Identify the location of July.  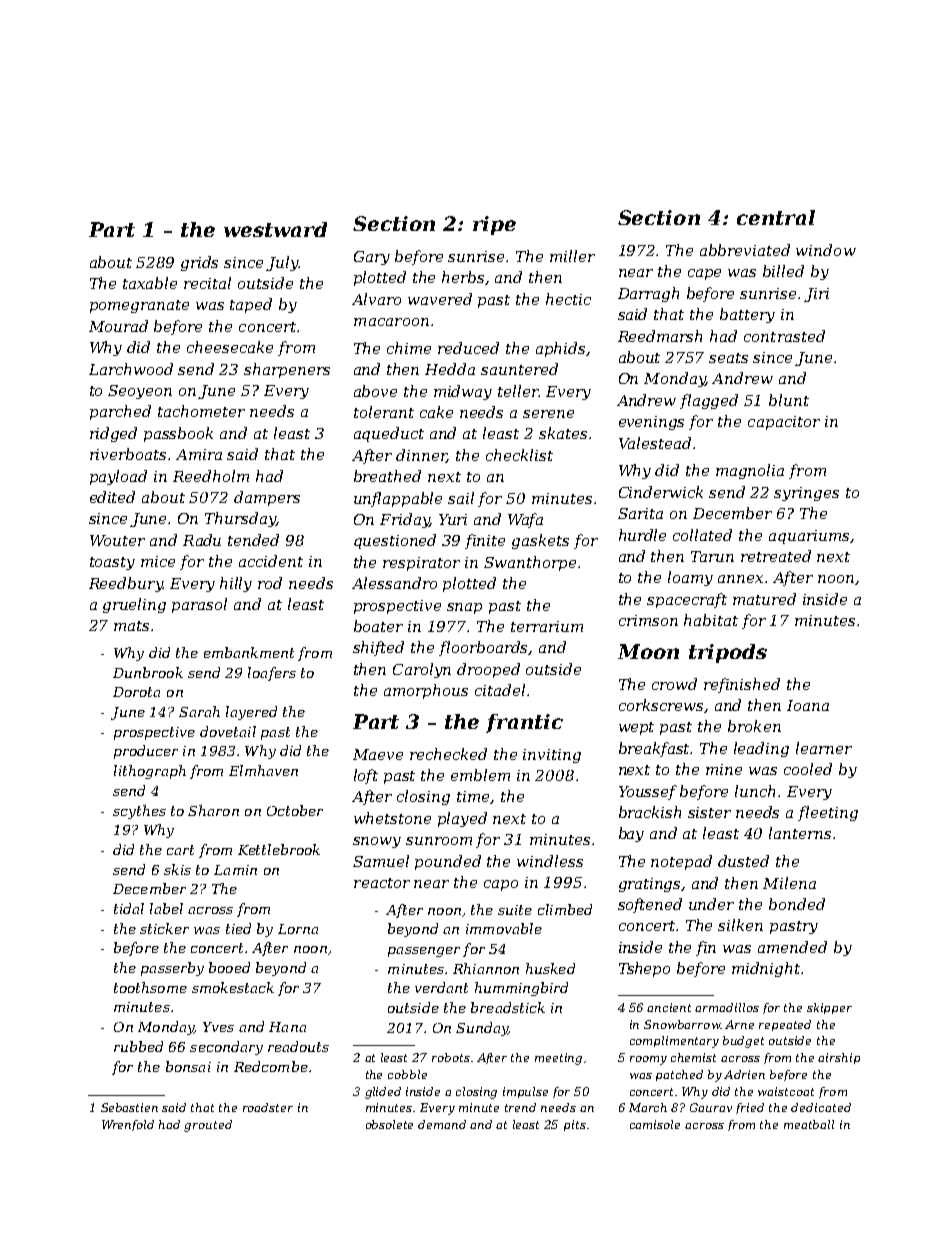
(282, 263).
